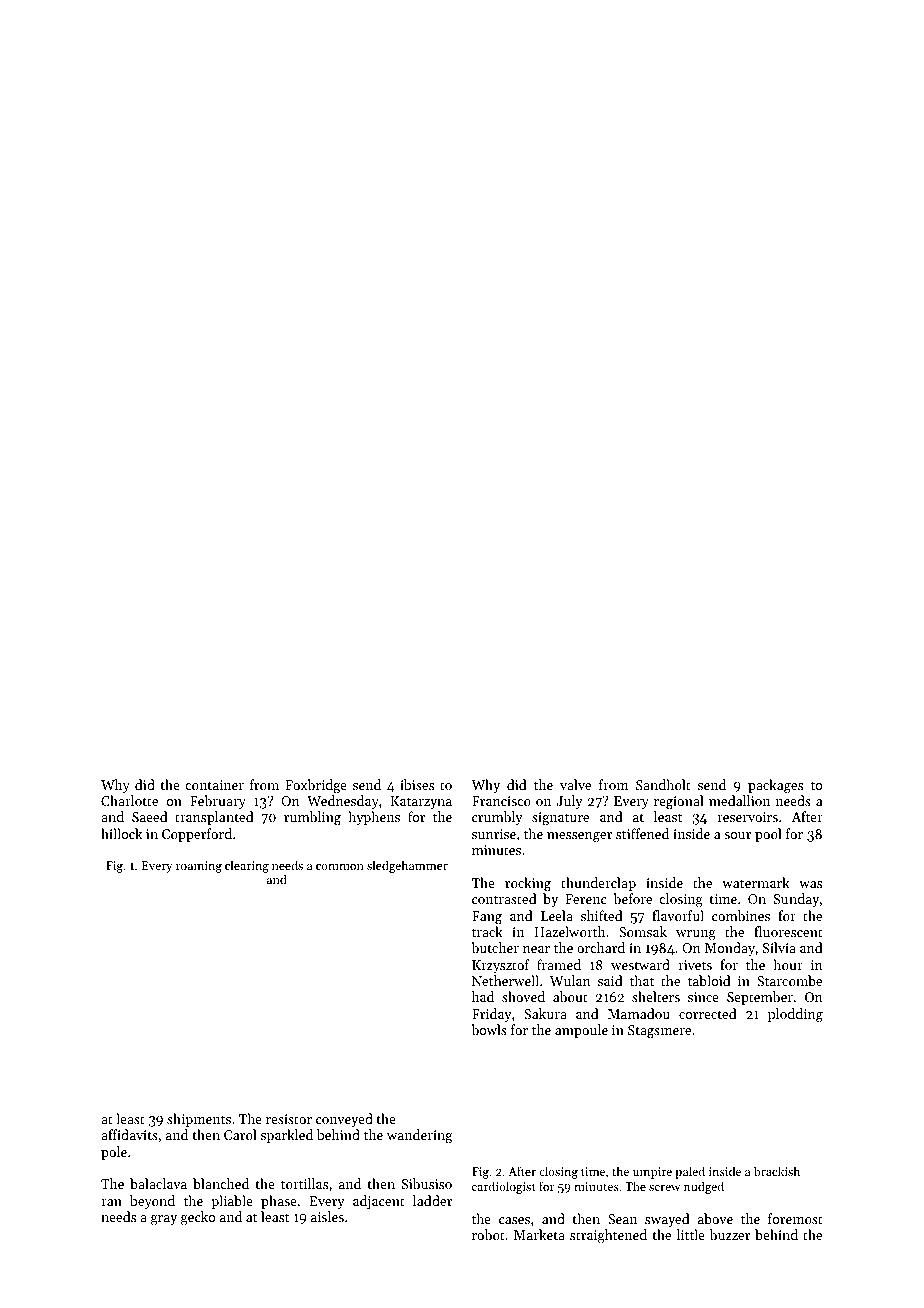 This image has height=1308, width=924. Describe the element at coordinates (795, 1015) in the image. I see `plodding` at that location.
